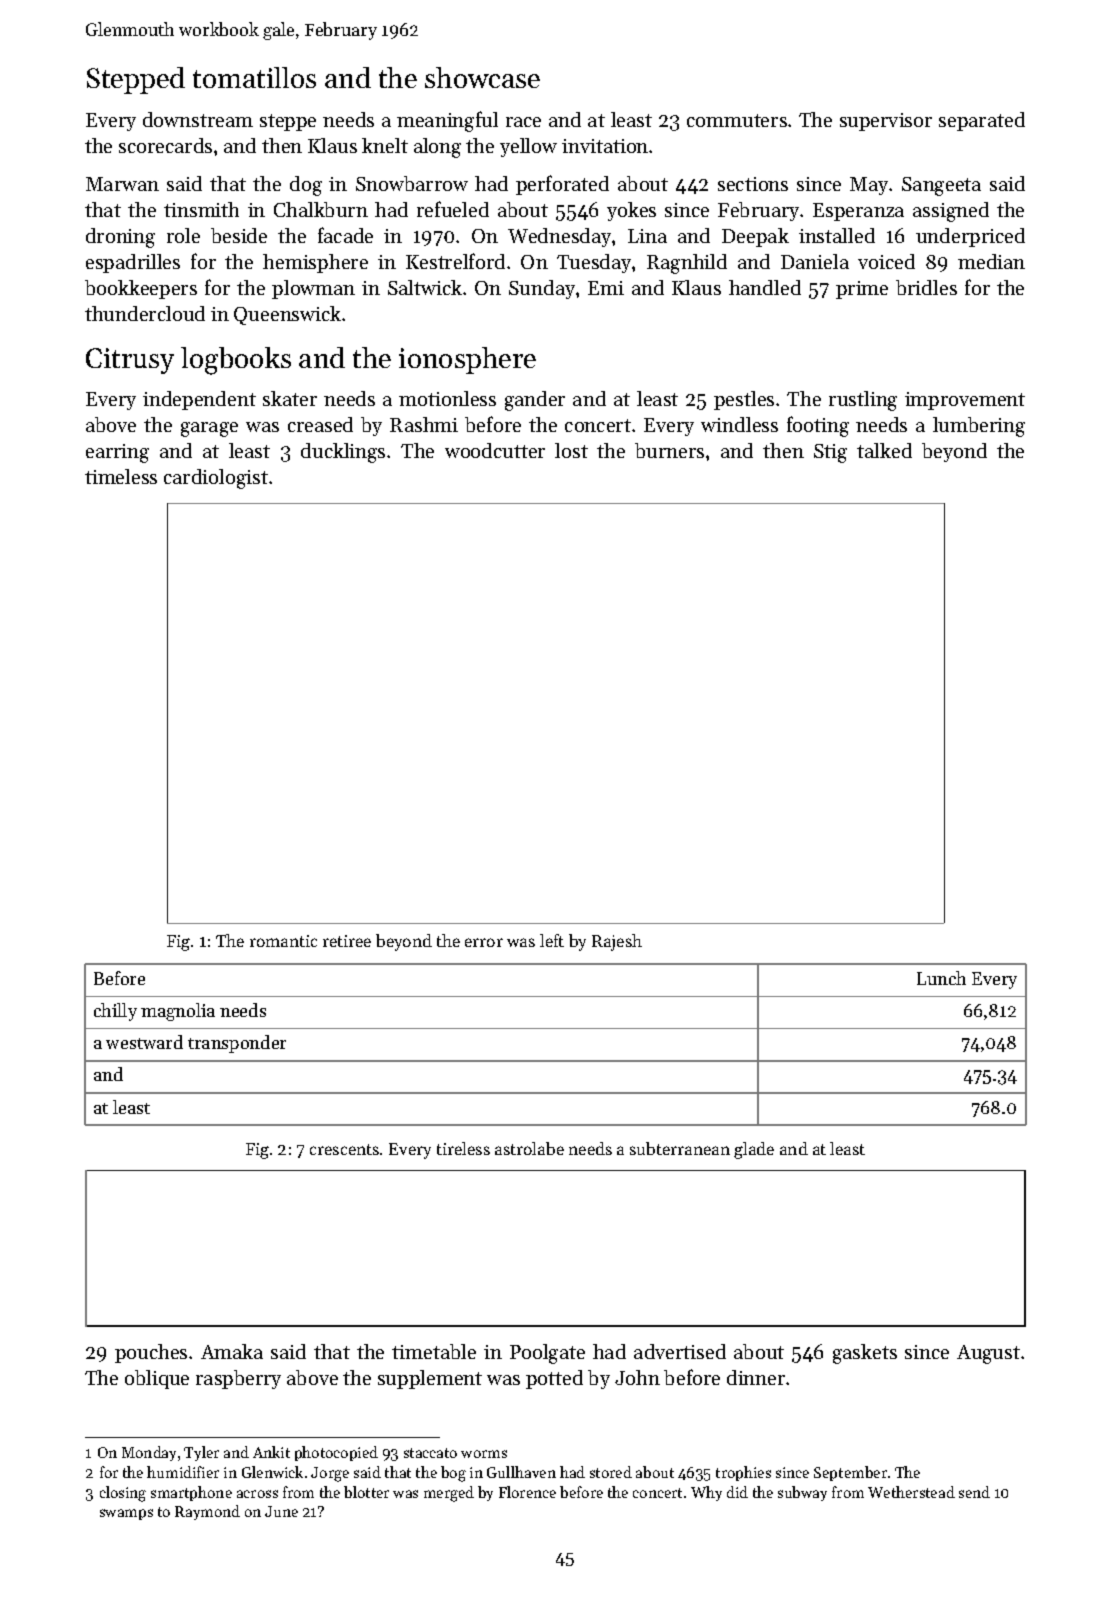 This image has width=1111, height=1609. I want to click on error, so click(484, 942).
